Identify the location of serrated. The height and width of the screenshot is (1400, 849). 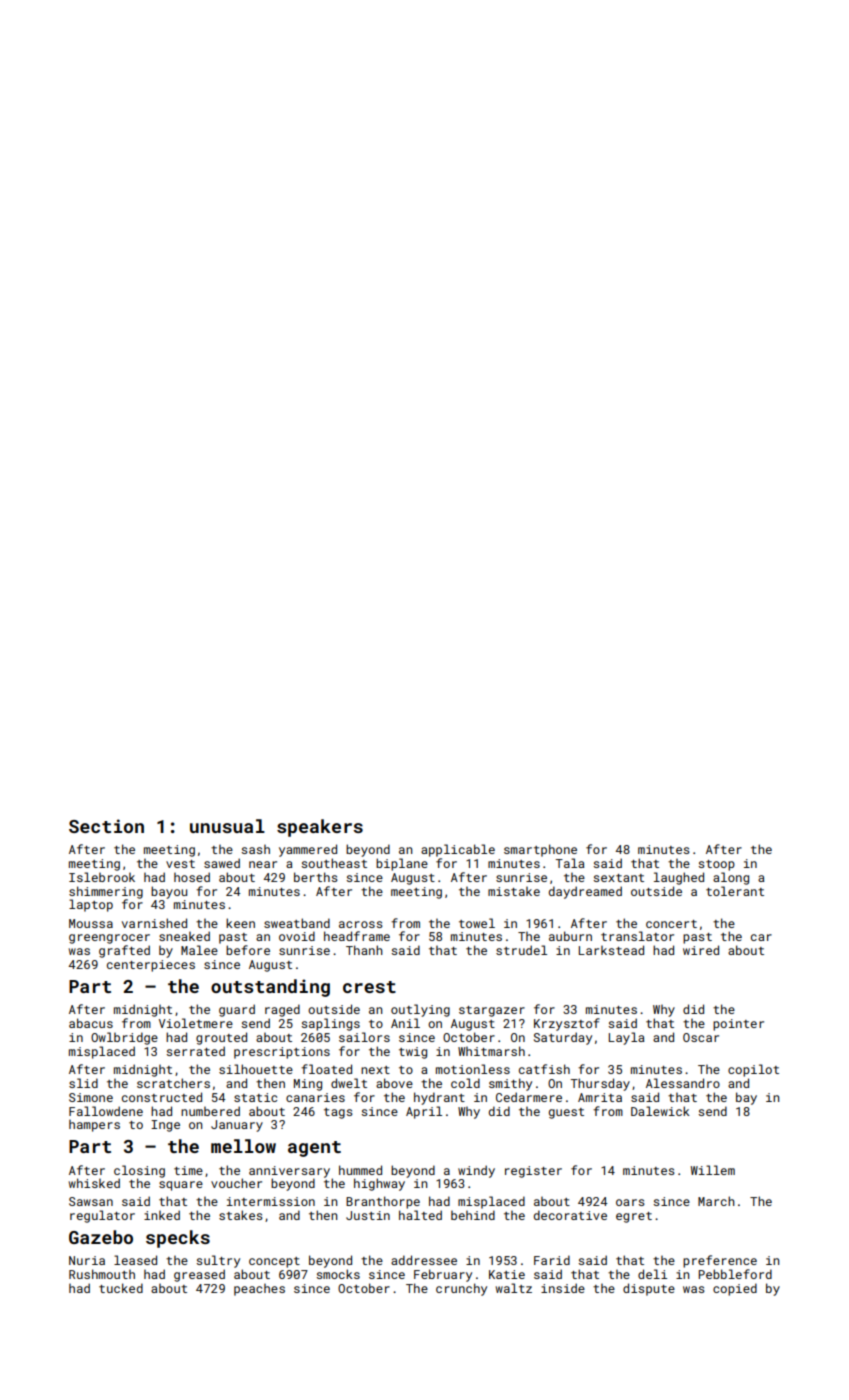
(196, 1051).
